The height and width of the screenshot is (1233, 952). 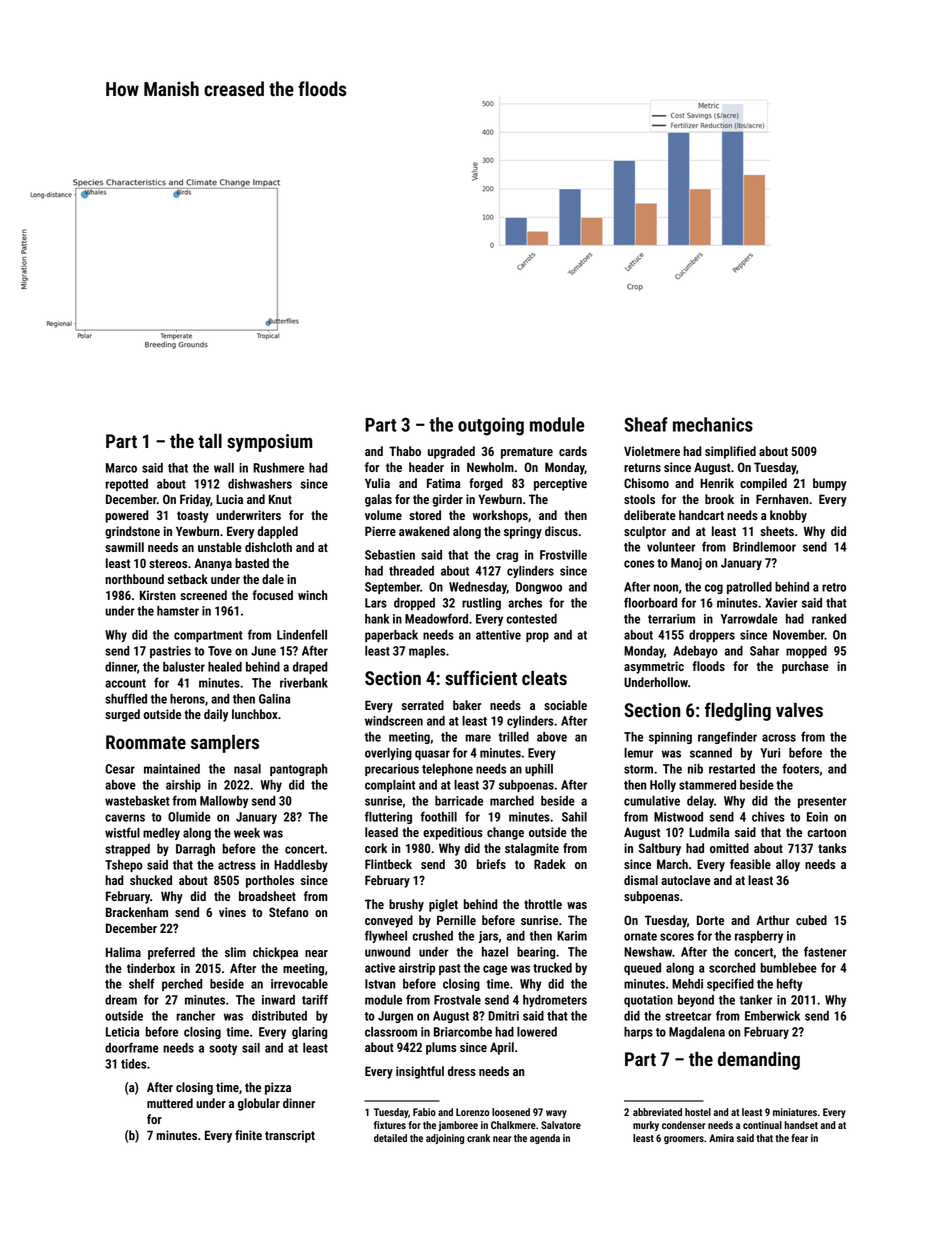 What do you see at coordinates (486, 484) in the screenshot?
I see `forged` at bounding box center [486, 484].
